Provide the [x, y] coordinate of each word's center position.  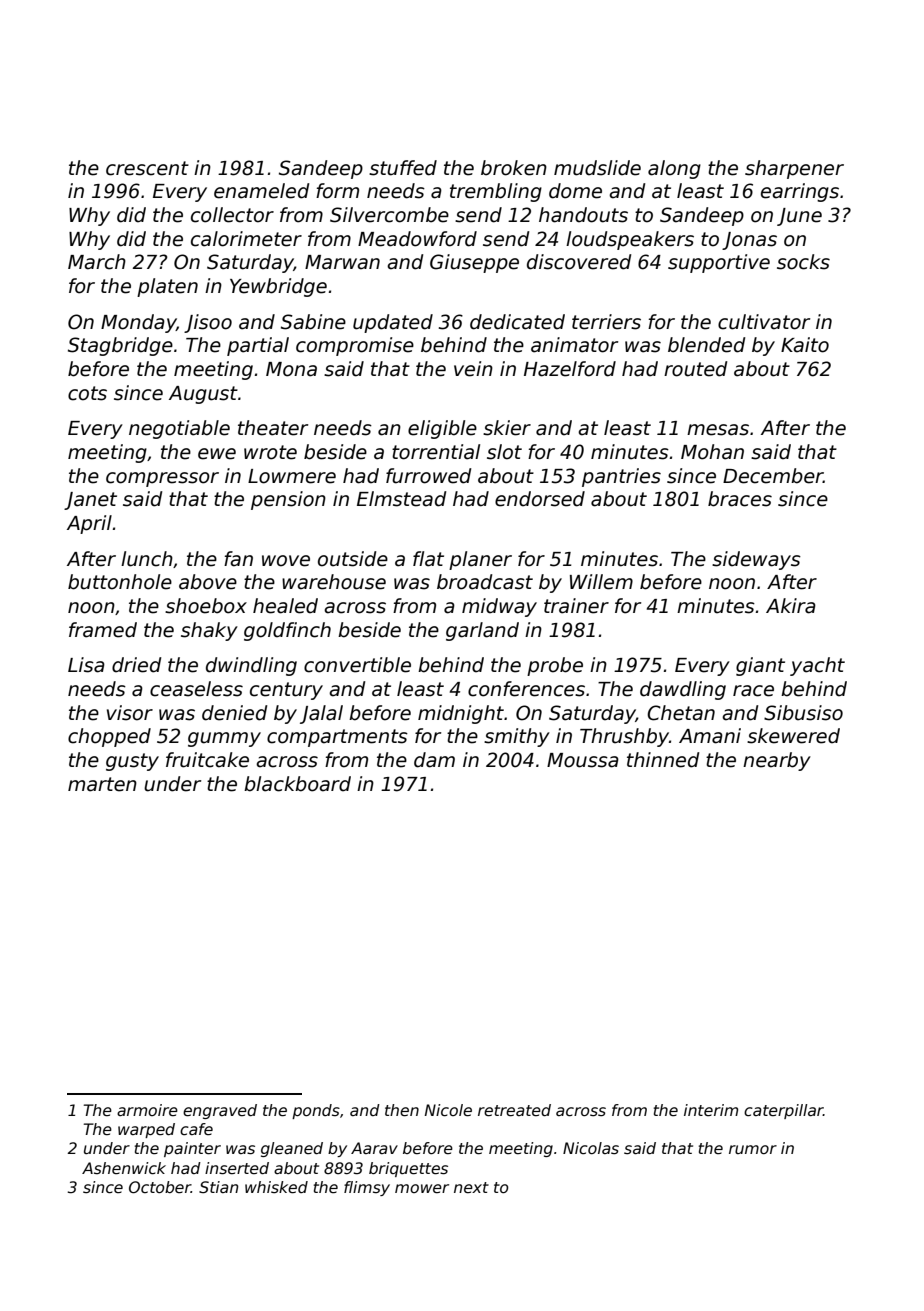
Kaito [805, 345]
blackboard [297, 784]
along [674, 169]
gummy [224, 739]
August [203, 395]
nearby [777, 761]
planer [480, 560]
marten [102, 784]
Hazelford [570, 369]
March [97, 262]
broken [514, 168]
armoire [147, 1110]
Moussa [583, 760]
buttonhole [120, 582]
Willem [601, 582]
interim [711, 1110]
